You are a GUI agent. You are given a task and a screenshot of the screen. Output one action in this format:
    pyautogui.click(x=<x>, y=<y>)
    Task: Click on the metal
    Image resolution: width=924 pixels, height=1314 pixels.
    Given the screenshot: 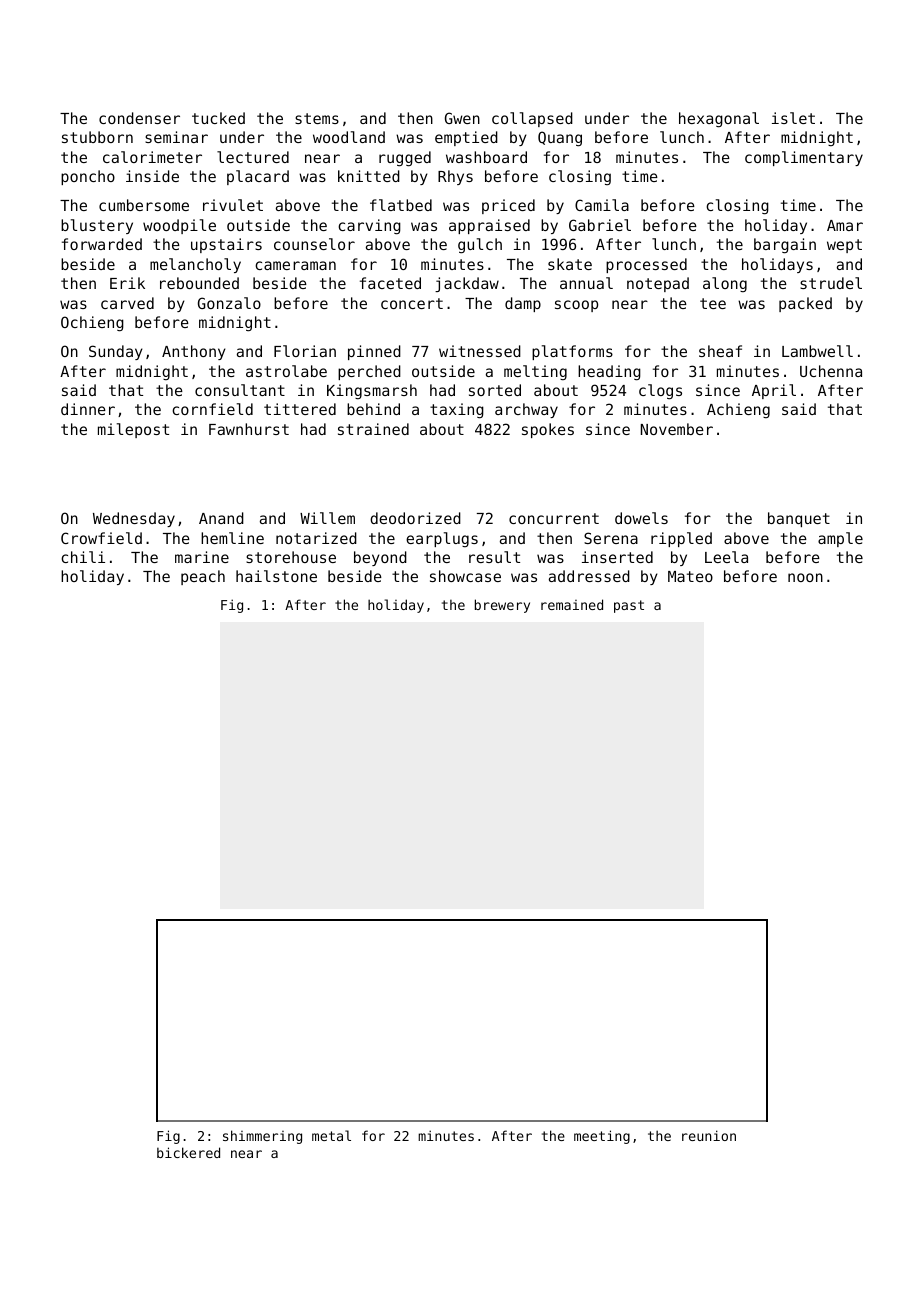 What is the action you would take?
    pyautogui.click(x=331, y=1135)
